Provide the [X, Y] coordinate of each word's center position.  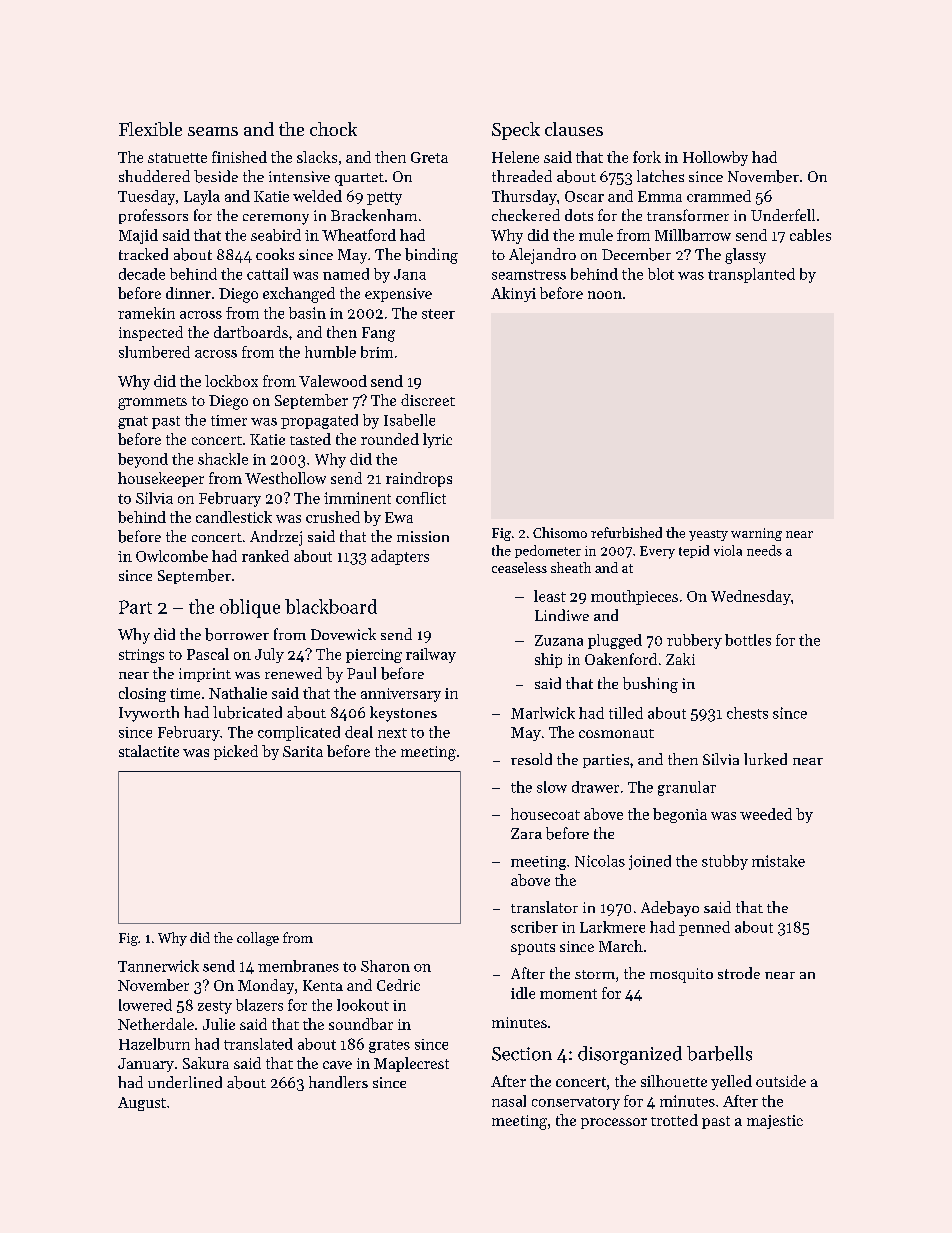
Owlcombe [172, 556]
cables [810, 235]
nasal [509, 1101]
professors [153, 216]
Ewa [399, 517]
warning [756, 534]
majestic [775, 1122]
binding [431, 256]
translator [544, 907]
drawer [595, 787]
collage [258, 939]
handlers [338, 1082]
